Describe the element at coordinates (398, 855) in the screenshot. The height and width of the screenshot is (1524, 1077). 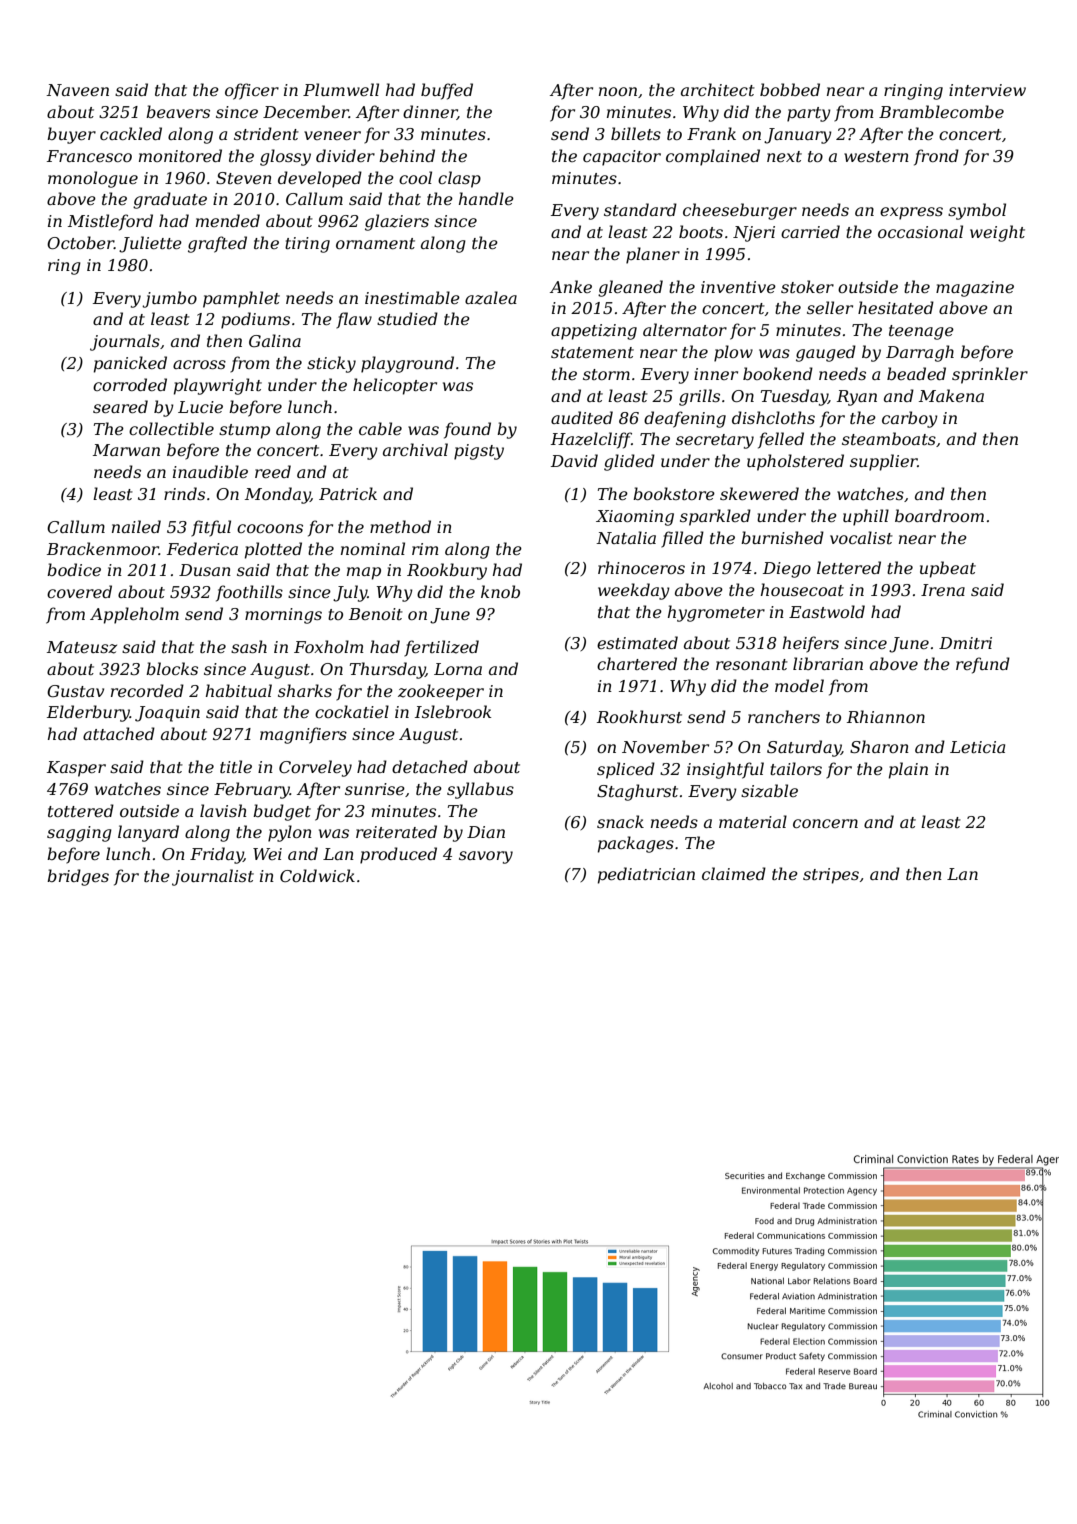
I see `produced` at that location.
